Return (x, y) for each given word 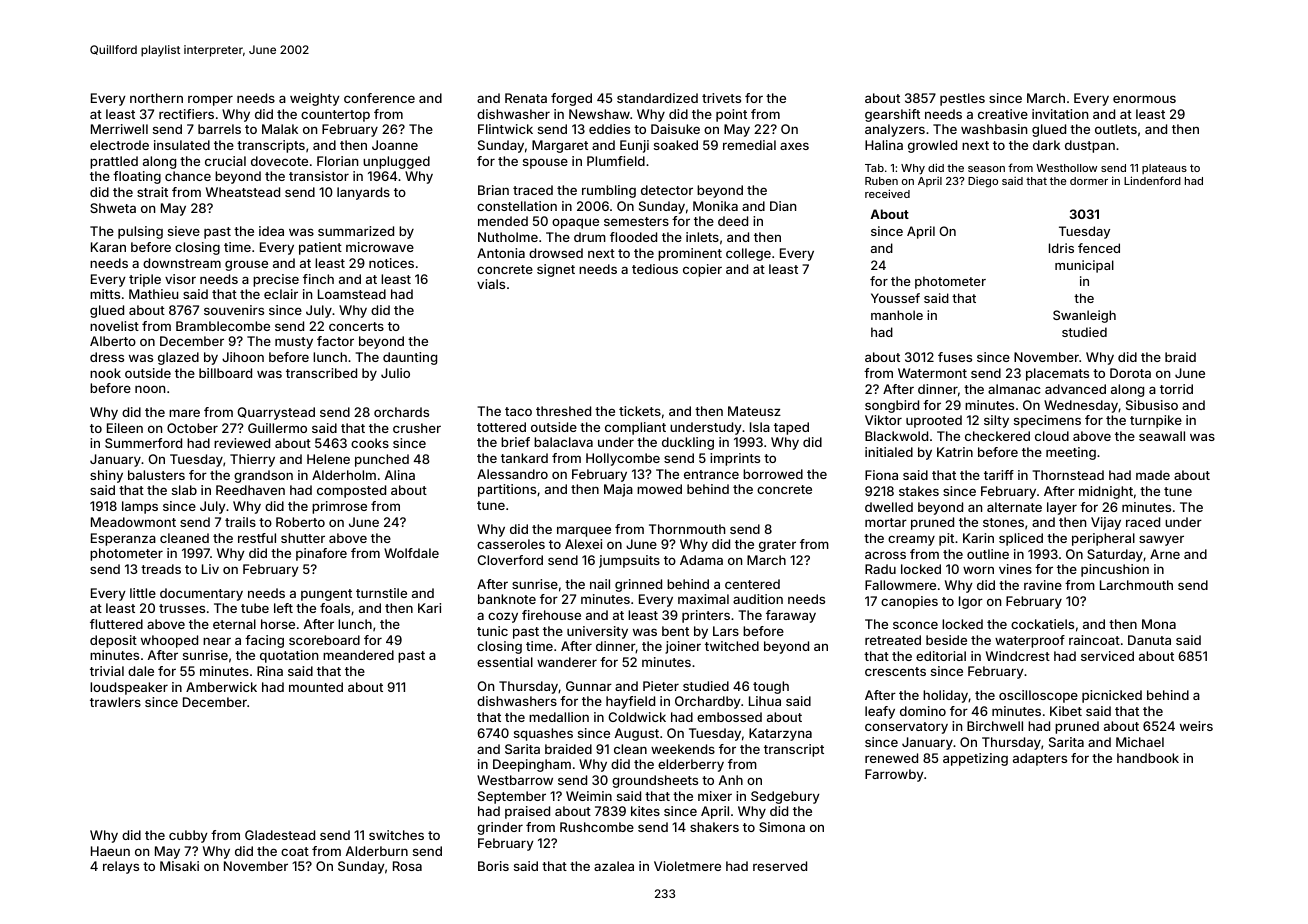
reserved (780, 866)
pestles (962, 99)
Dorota (1130, 373)
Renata (526, 98)
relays (121, 867)
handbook (1148, 758)
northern (156, 98)
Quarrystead (276, 413)
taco (518, 411)
